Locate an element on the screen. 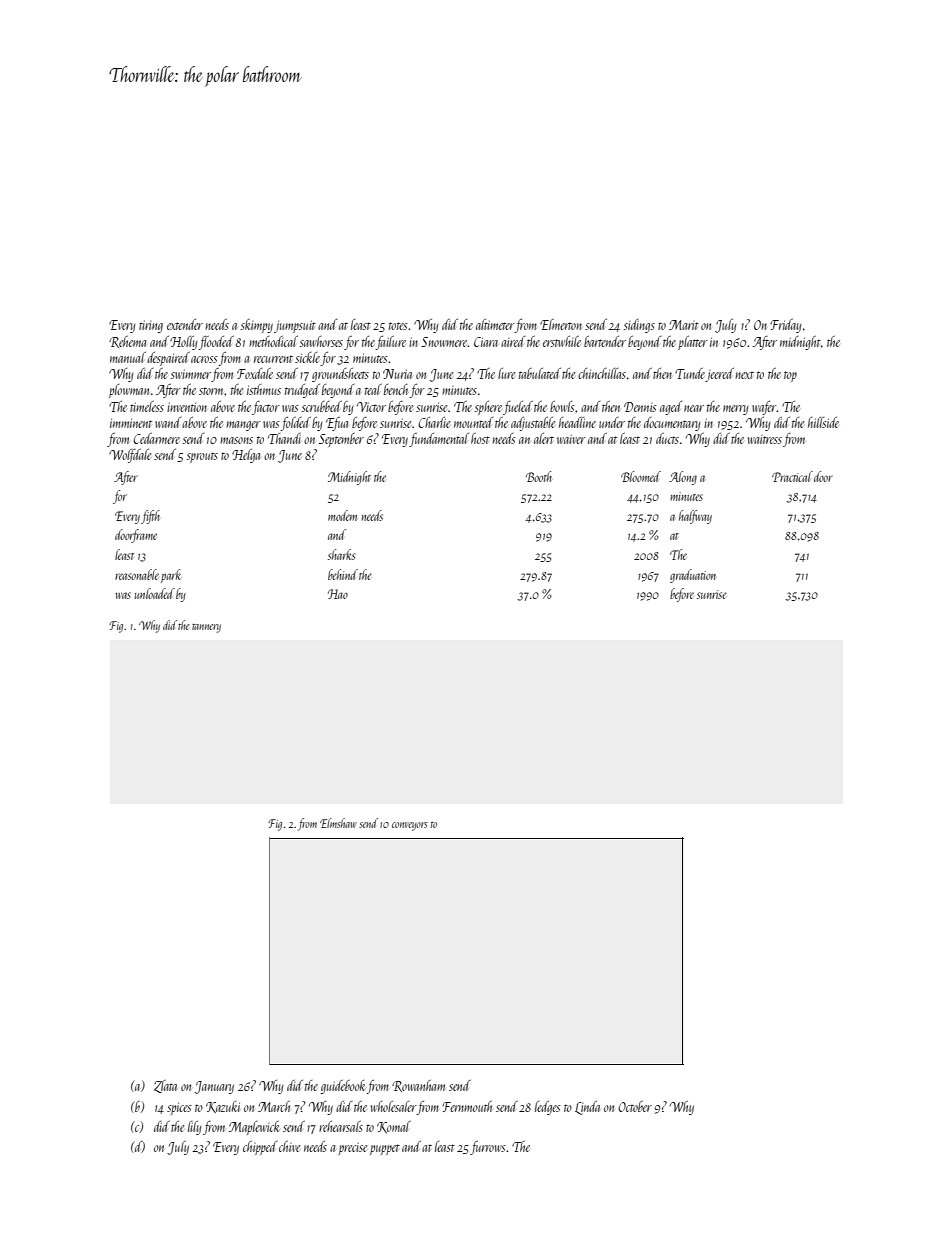 The height and width of the screenshot is (1233, 952). October is located at coordinates (635, 1106).
